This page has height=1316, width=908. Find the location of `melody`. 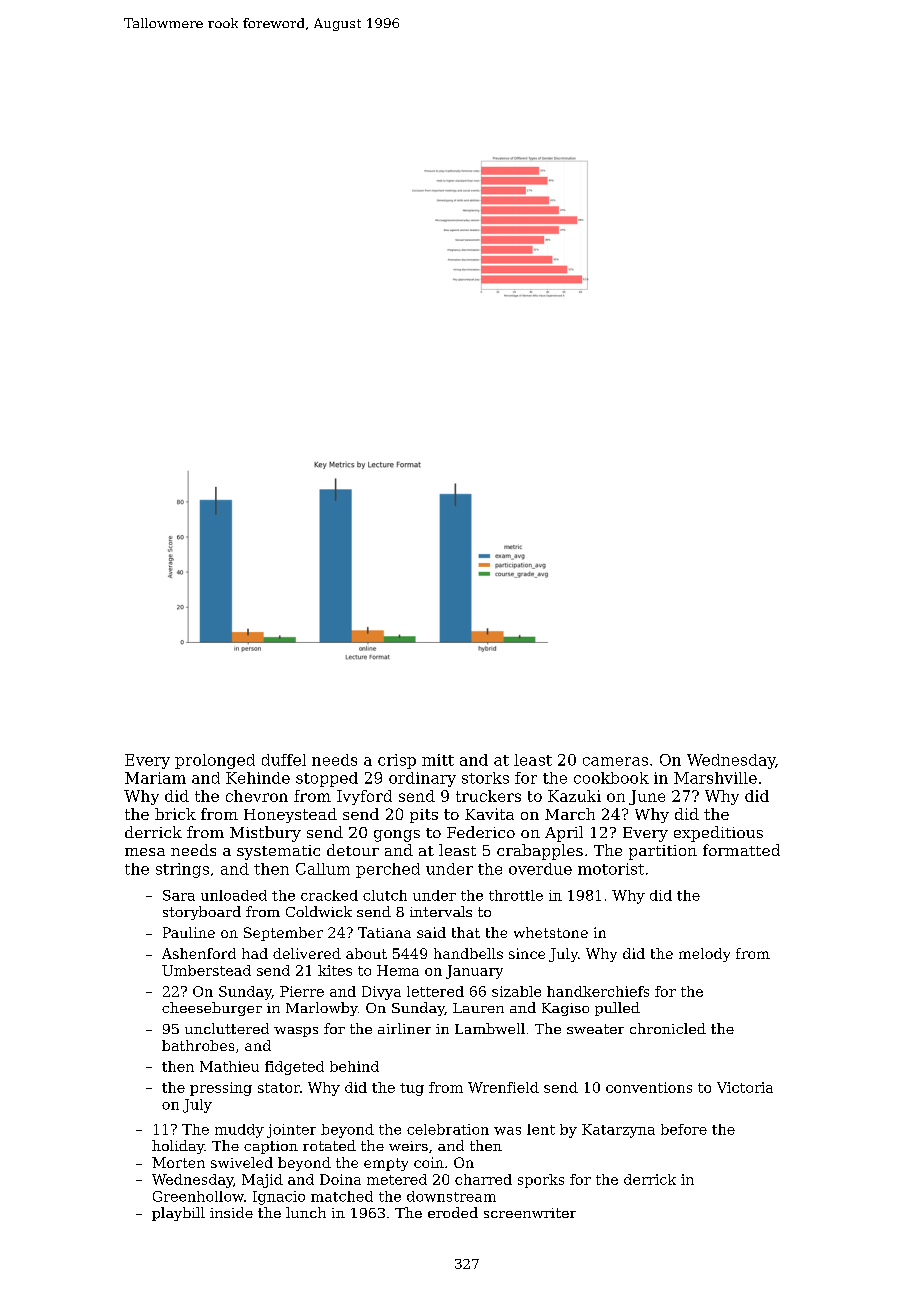

melody is located at coordinates (704, 955).
